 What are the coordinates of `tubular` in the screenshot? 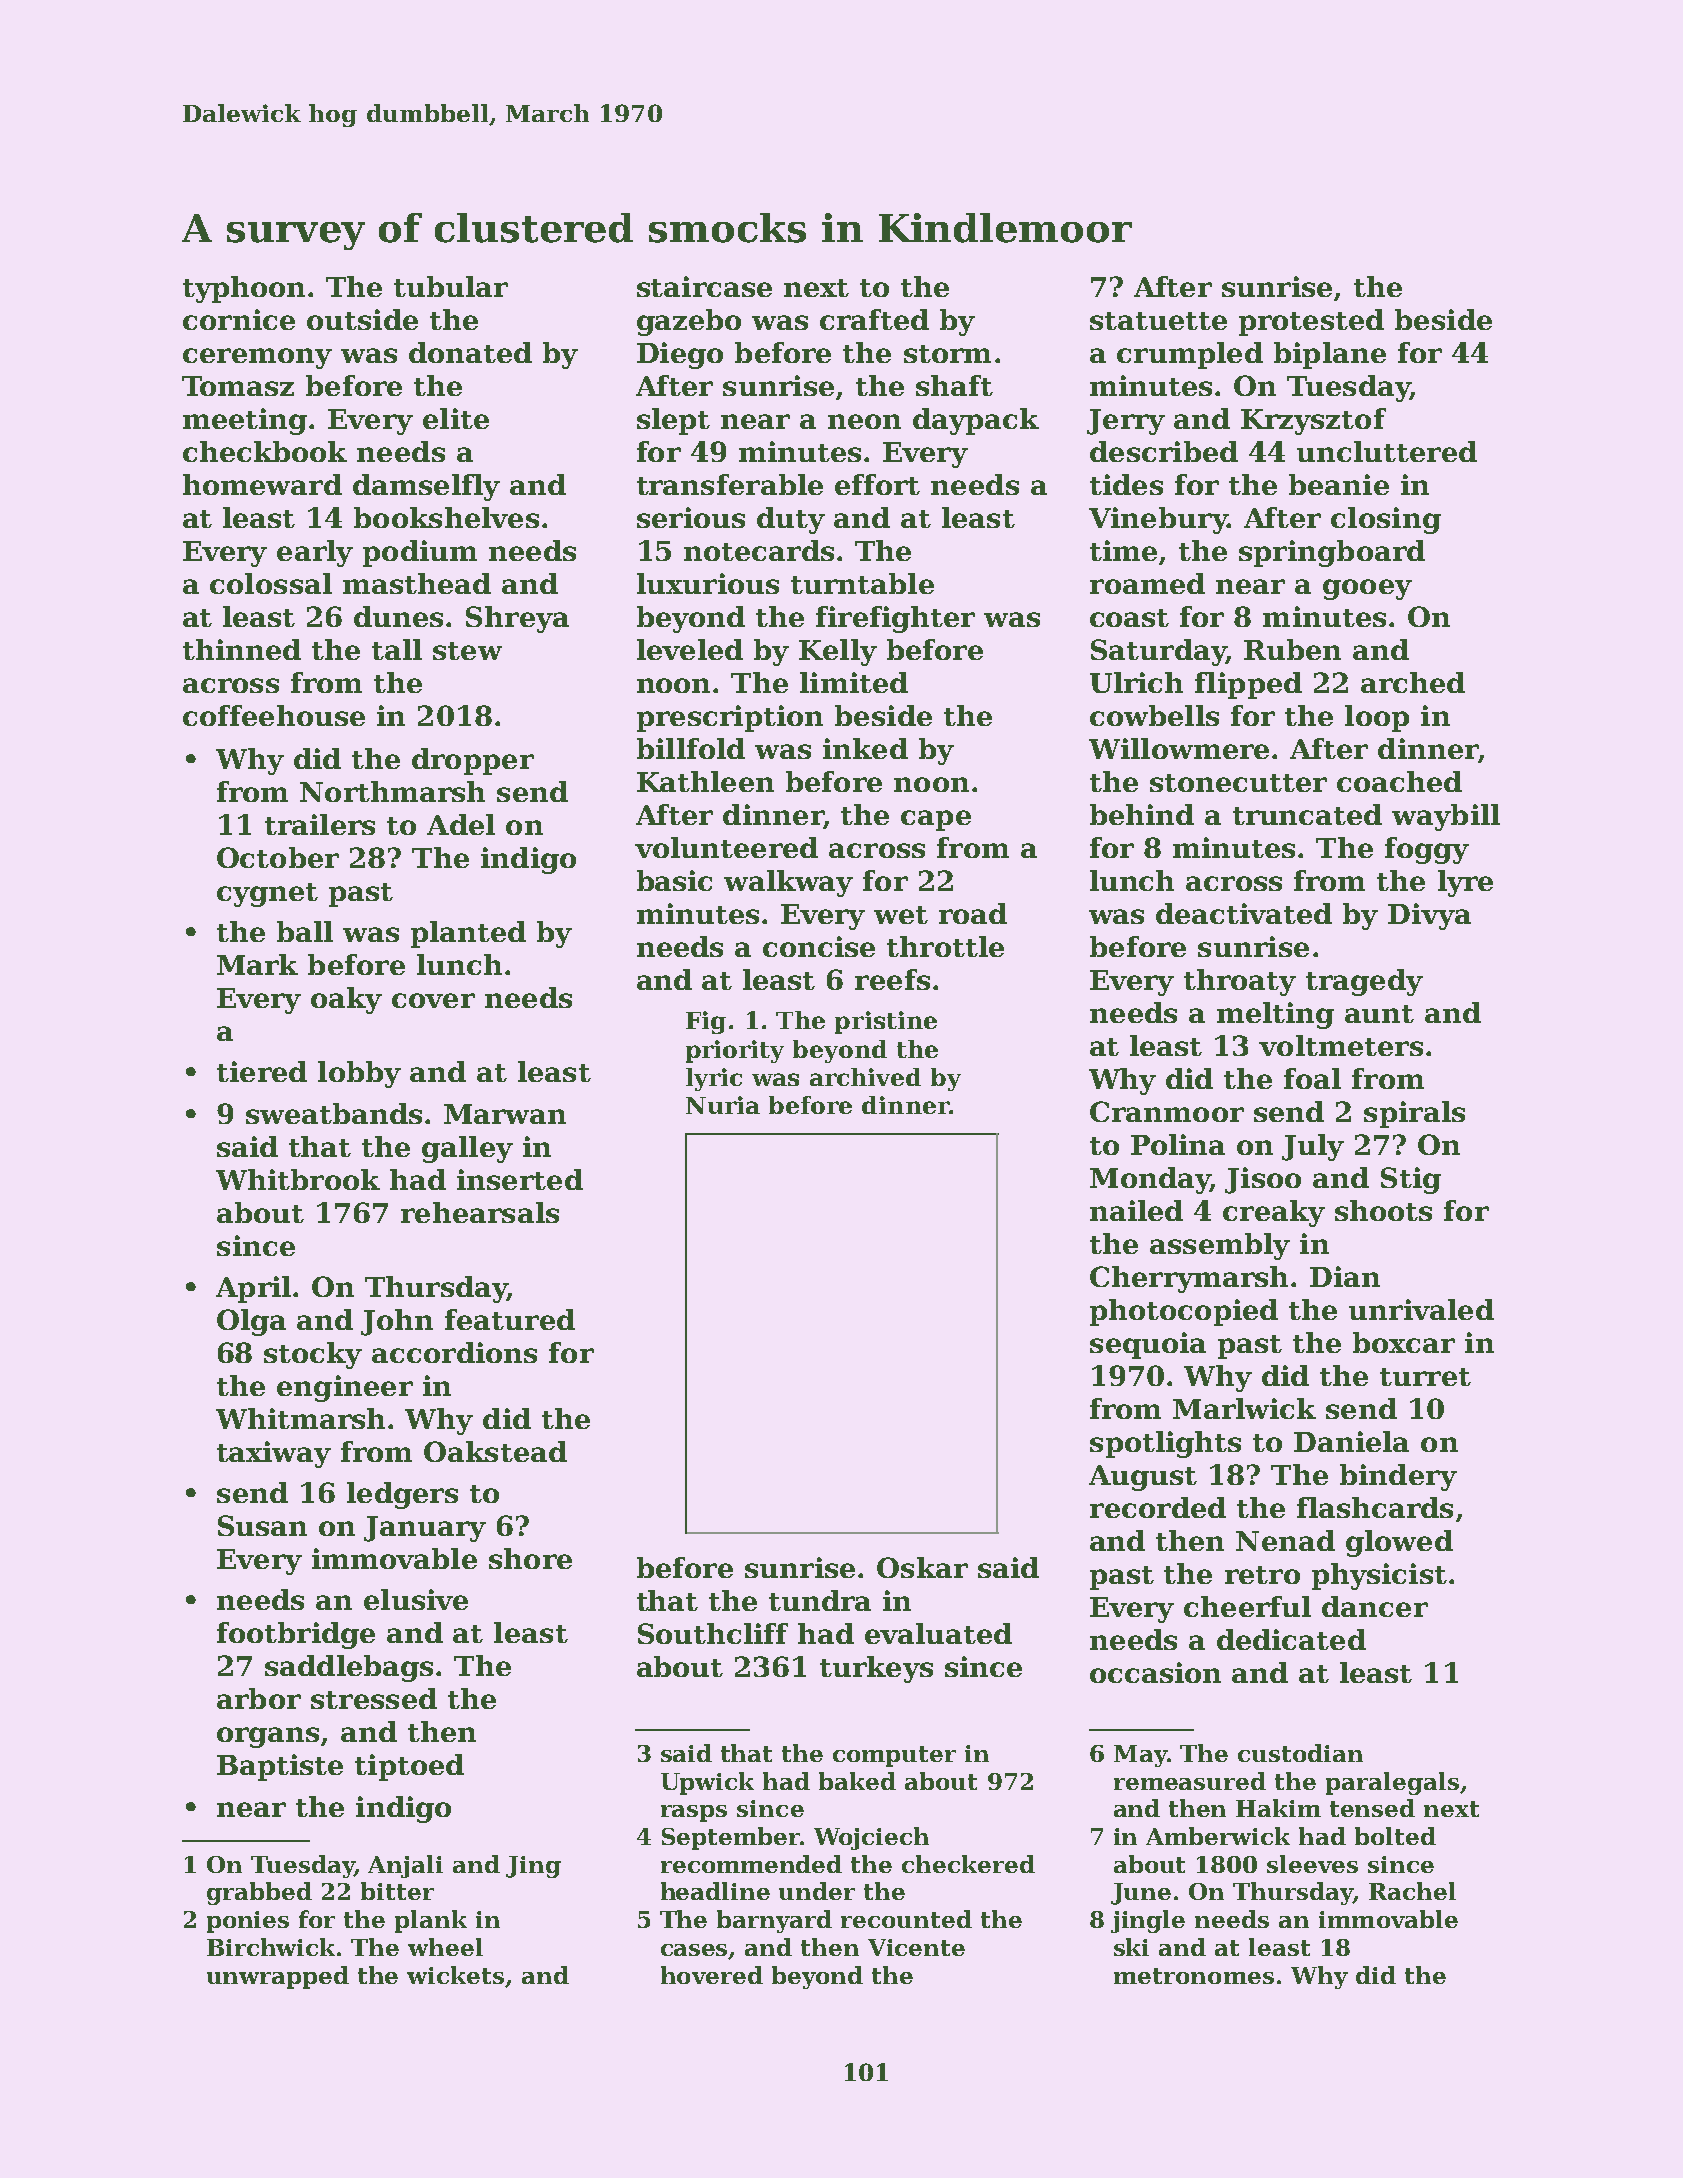 It's located at (451, 286).
